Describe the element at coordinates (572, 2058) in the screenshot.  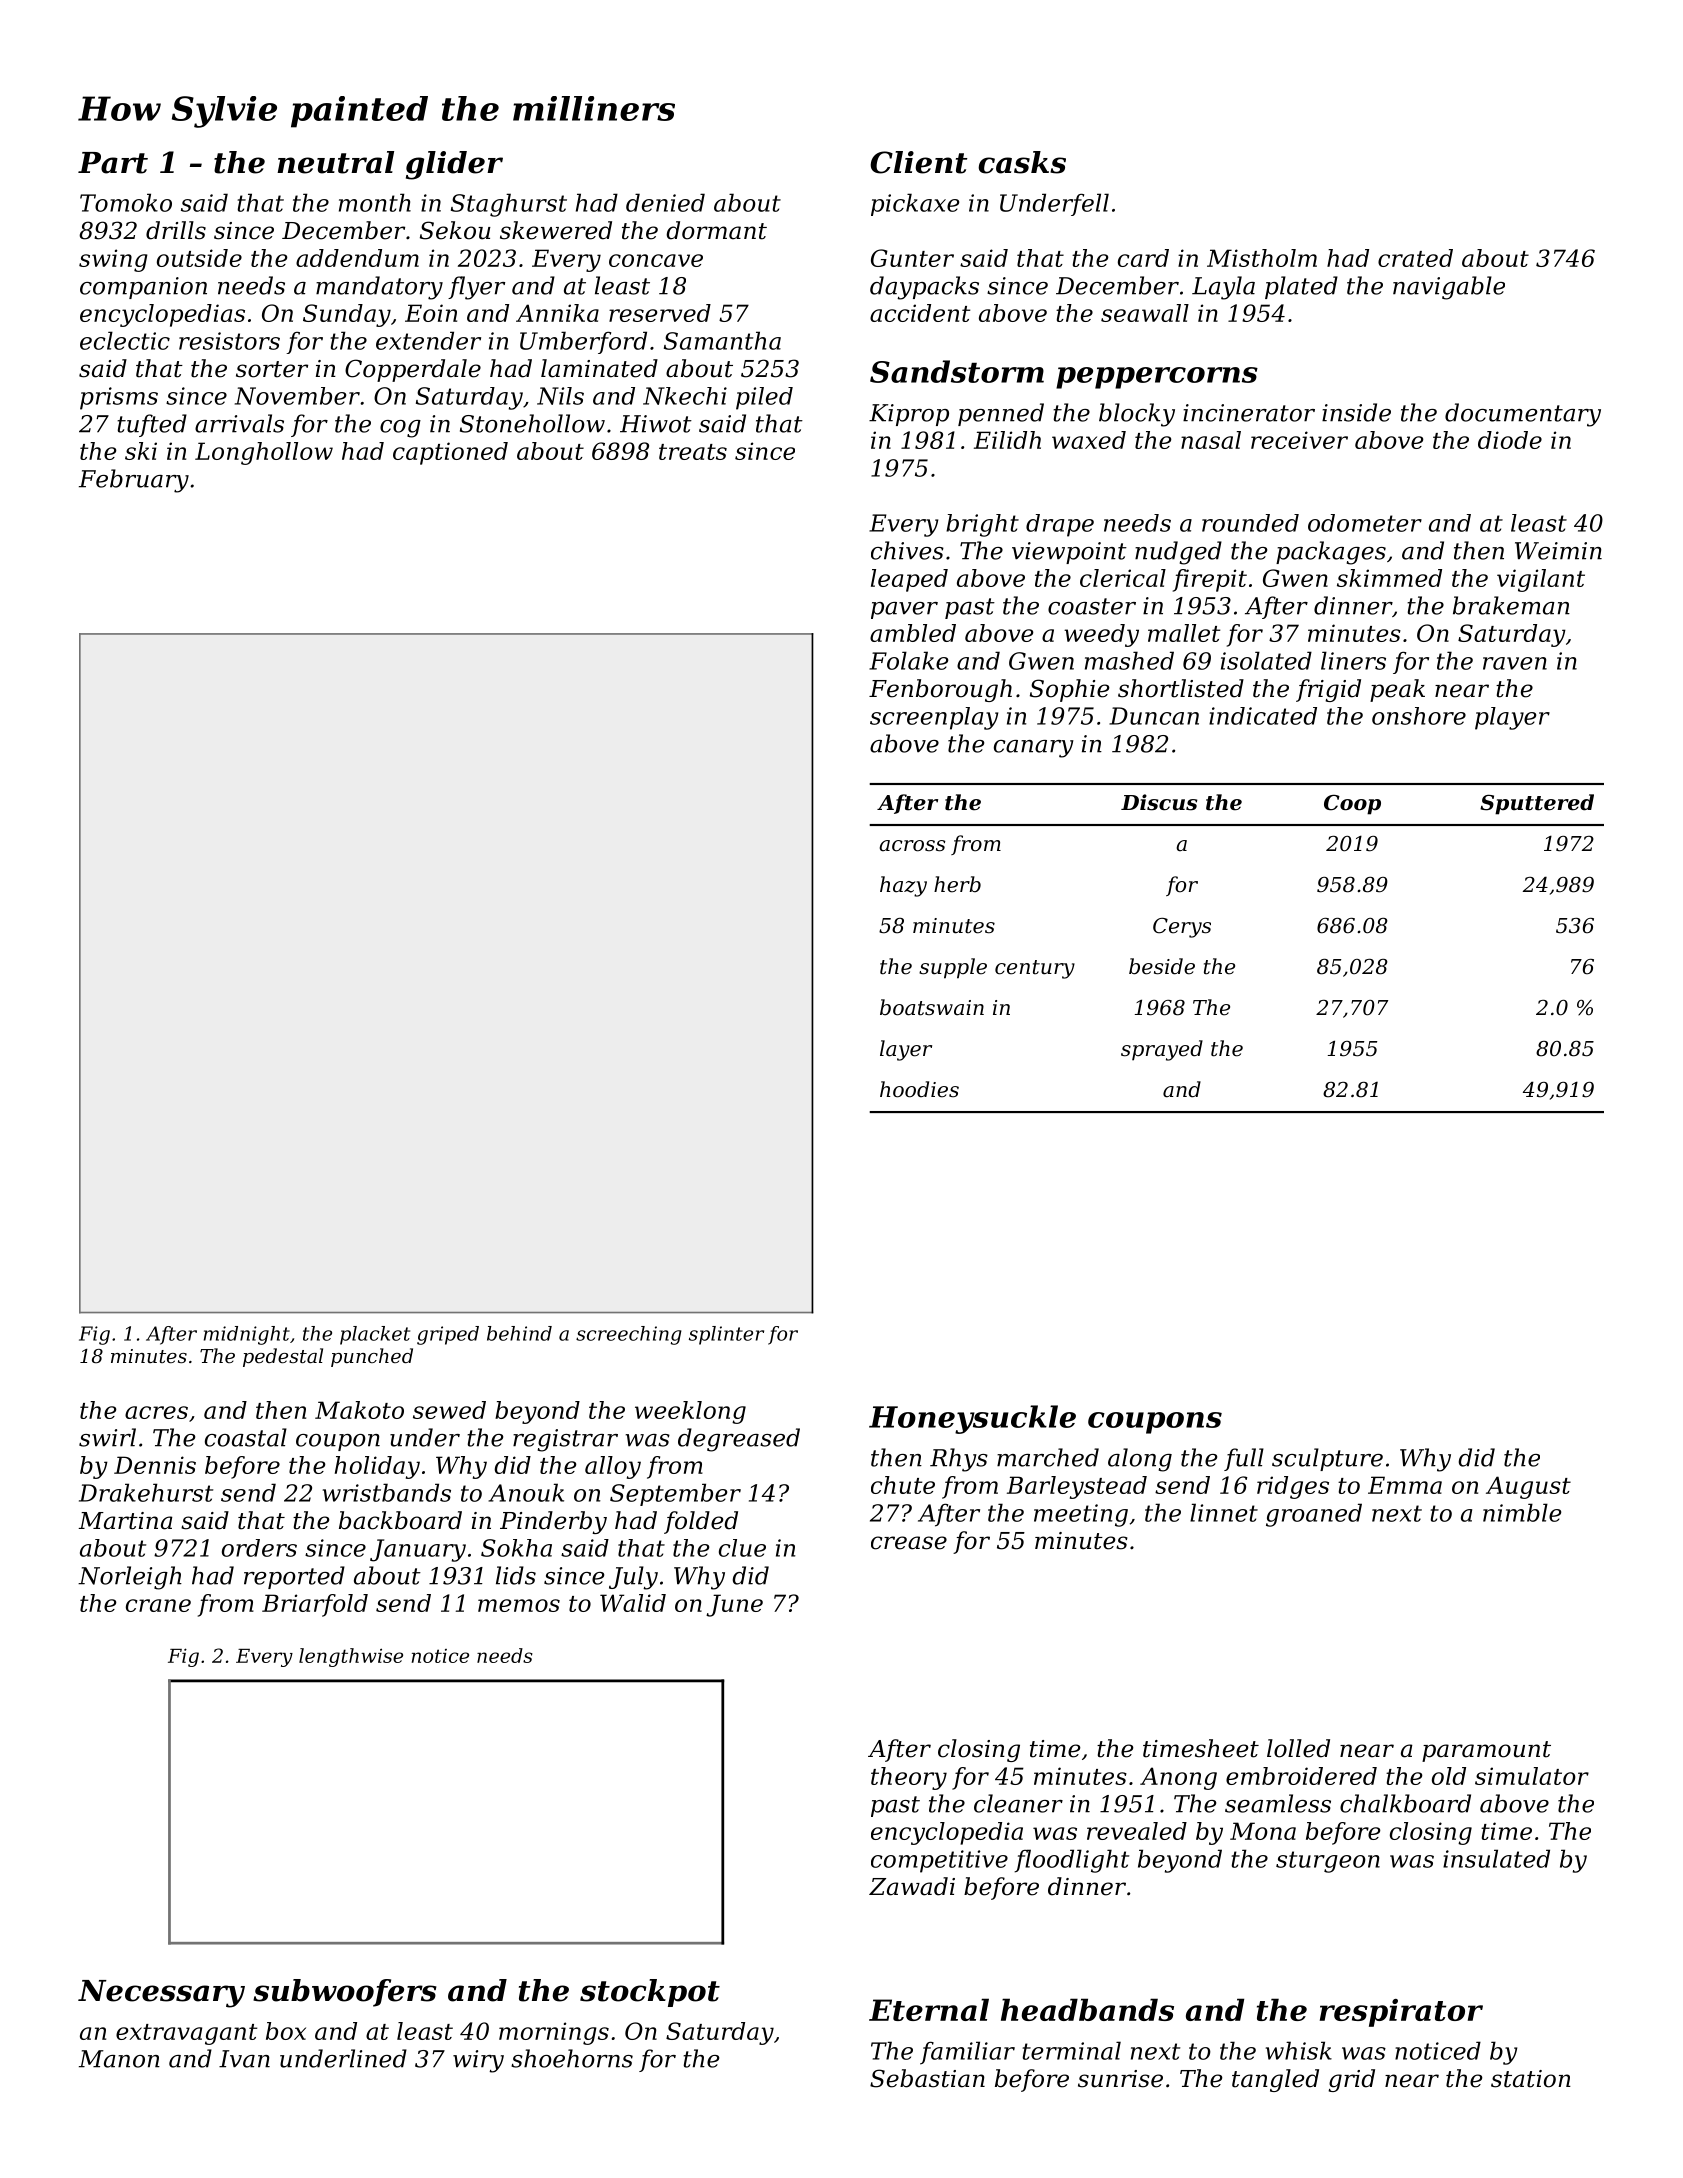
I see `shoehorns` at that location.
